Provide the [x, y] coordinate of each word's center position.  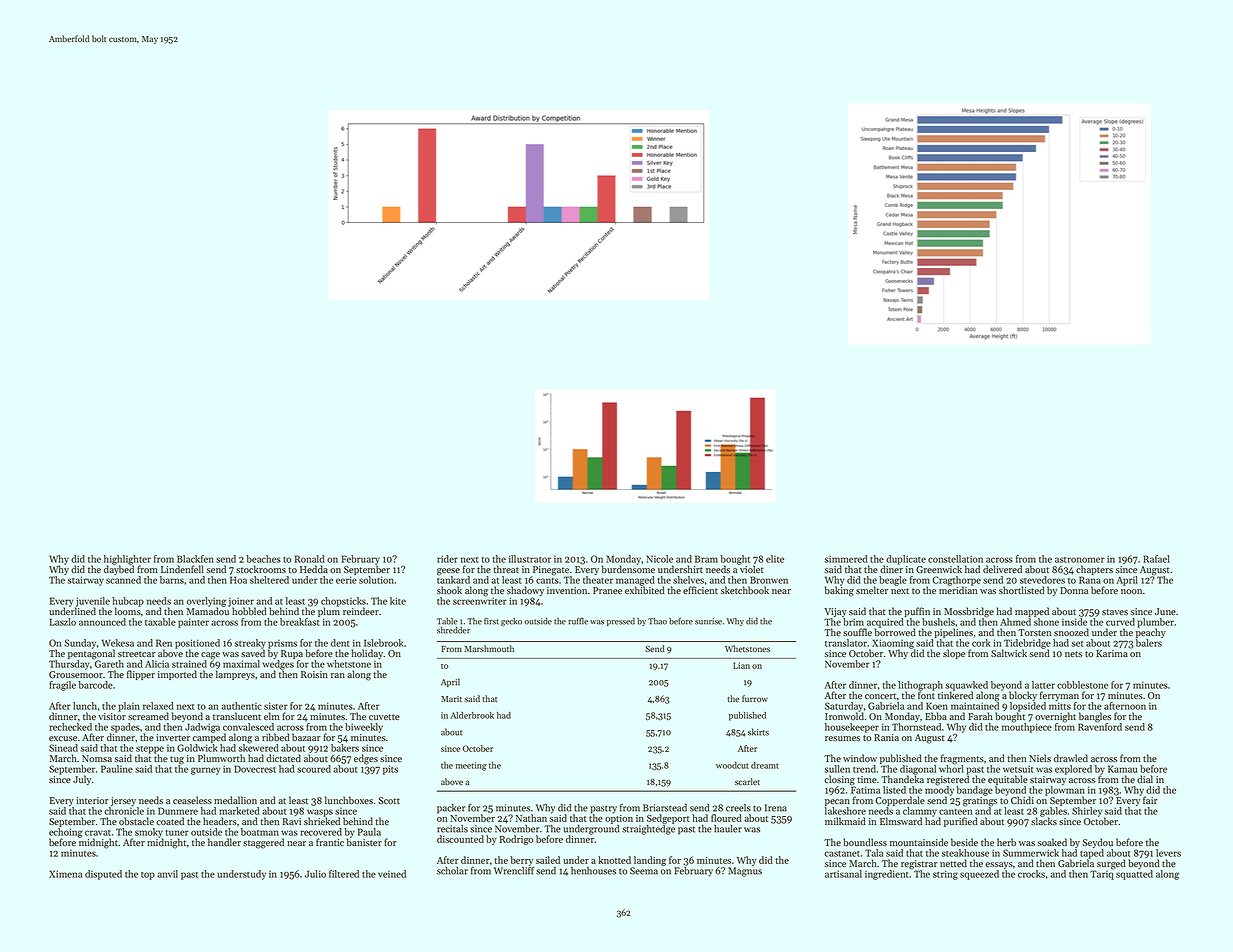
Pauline [117, 769]
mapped [1032, 612]
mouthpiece [1027, 728]
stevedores [1042, 580]
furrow [755, 698]
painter [193, 623]
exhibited [645, 590]
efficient [700, 590]
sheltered [269, 580]
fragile [62, 686]
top [148, 876]
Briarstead [665, 808]
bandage [974, 791]
